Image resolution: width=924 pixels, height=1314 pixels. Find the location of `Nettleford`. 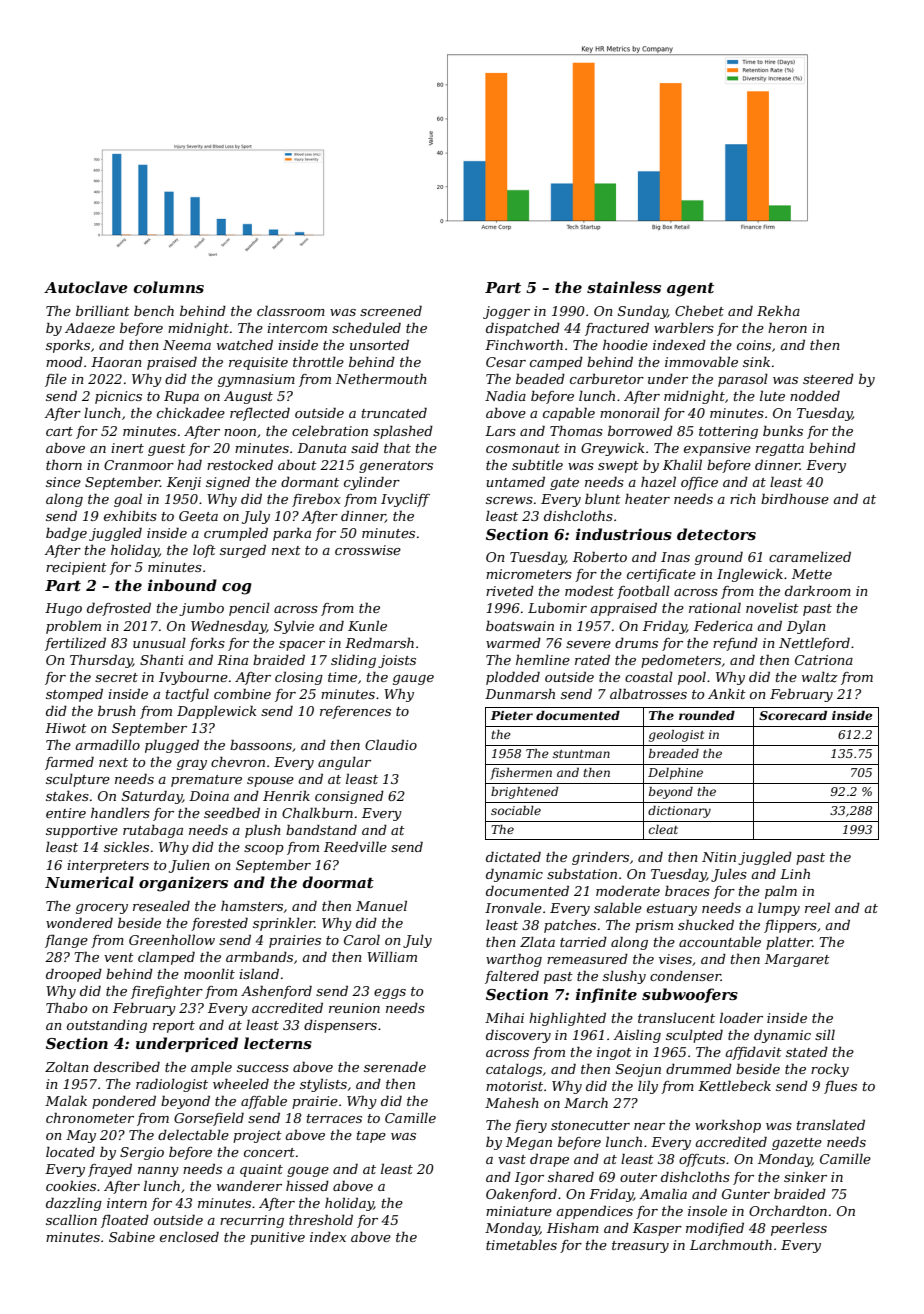

Nettleford is located at coordinates (814, 644).
